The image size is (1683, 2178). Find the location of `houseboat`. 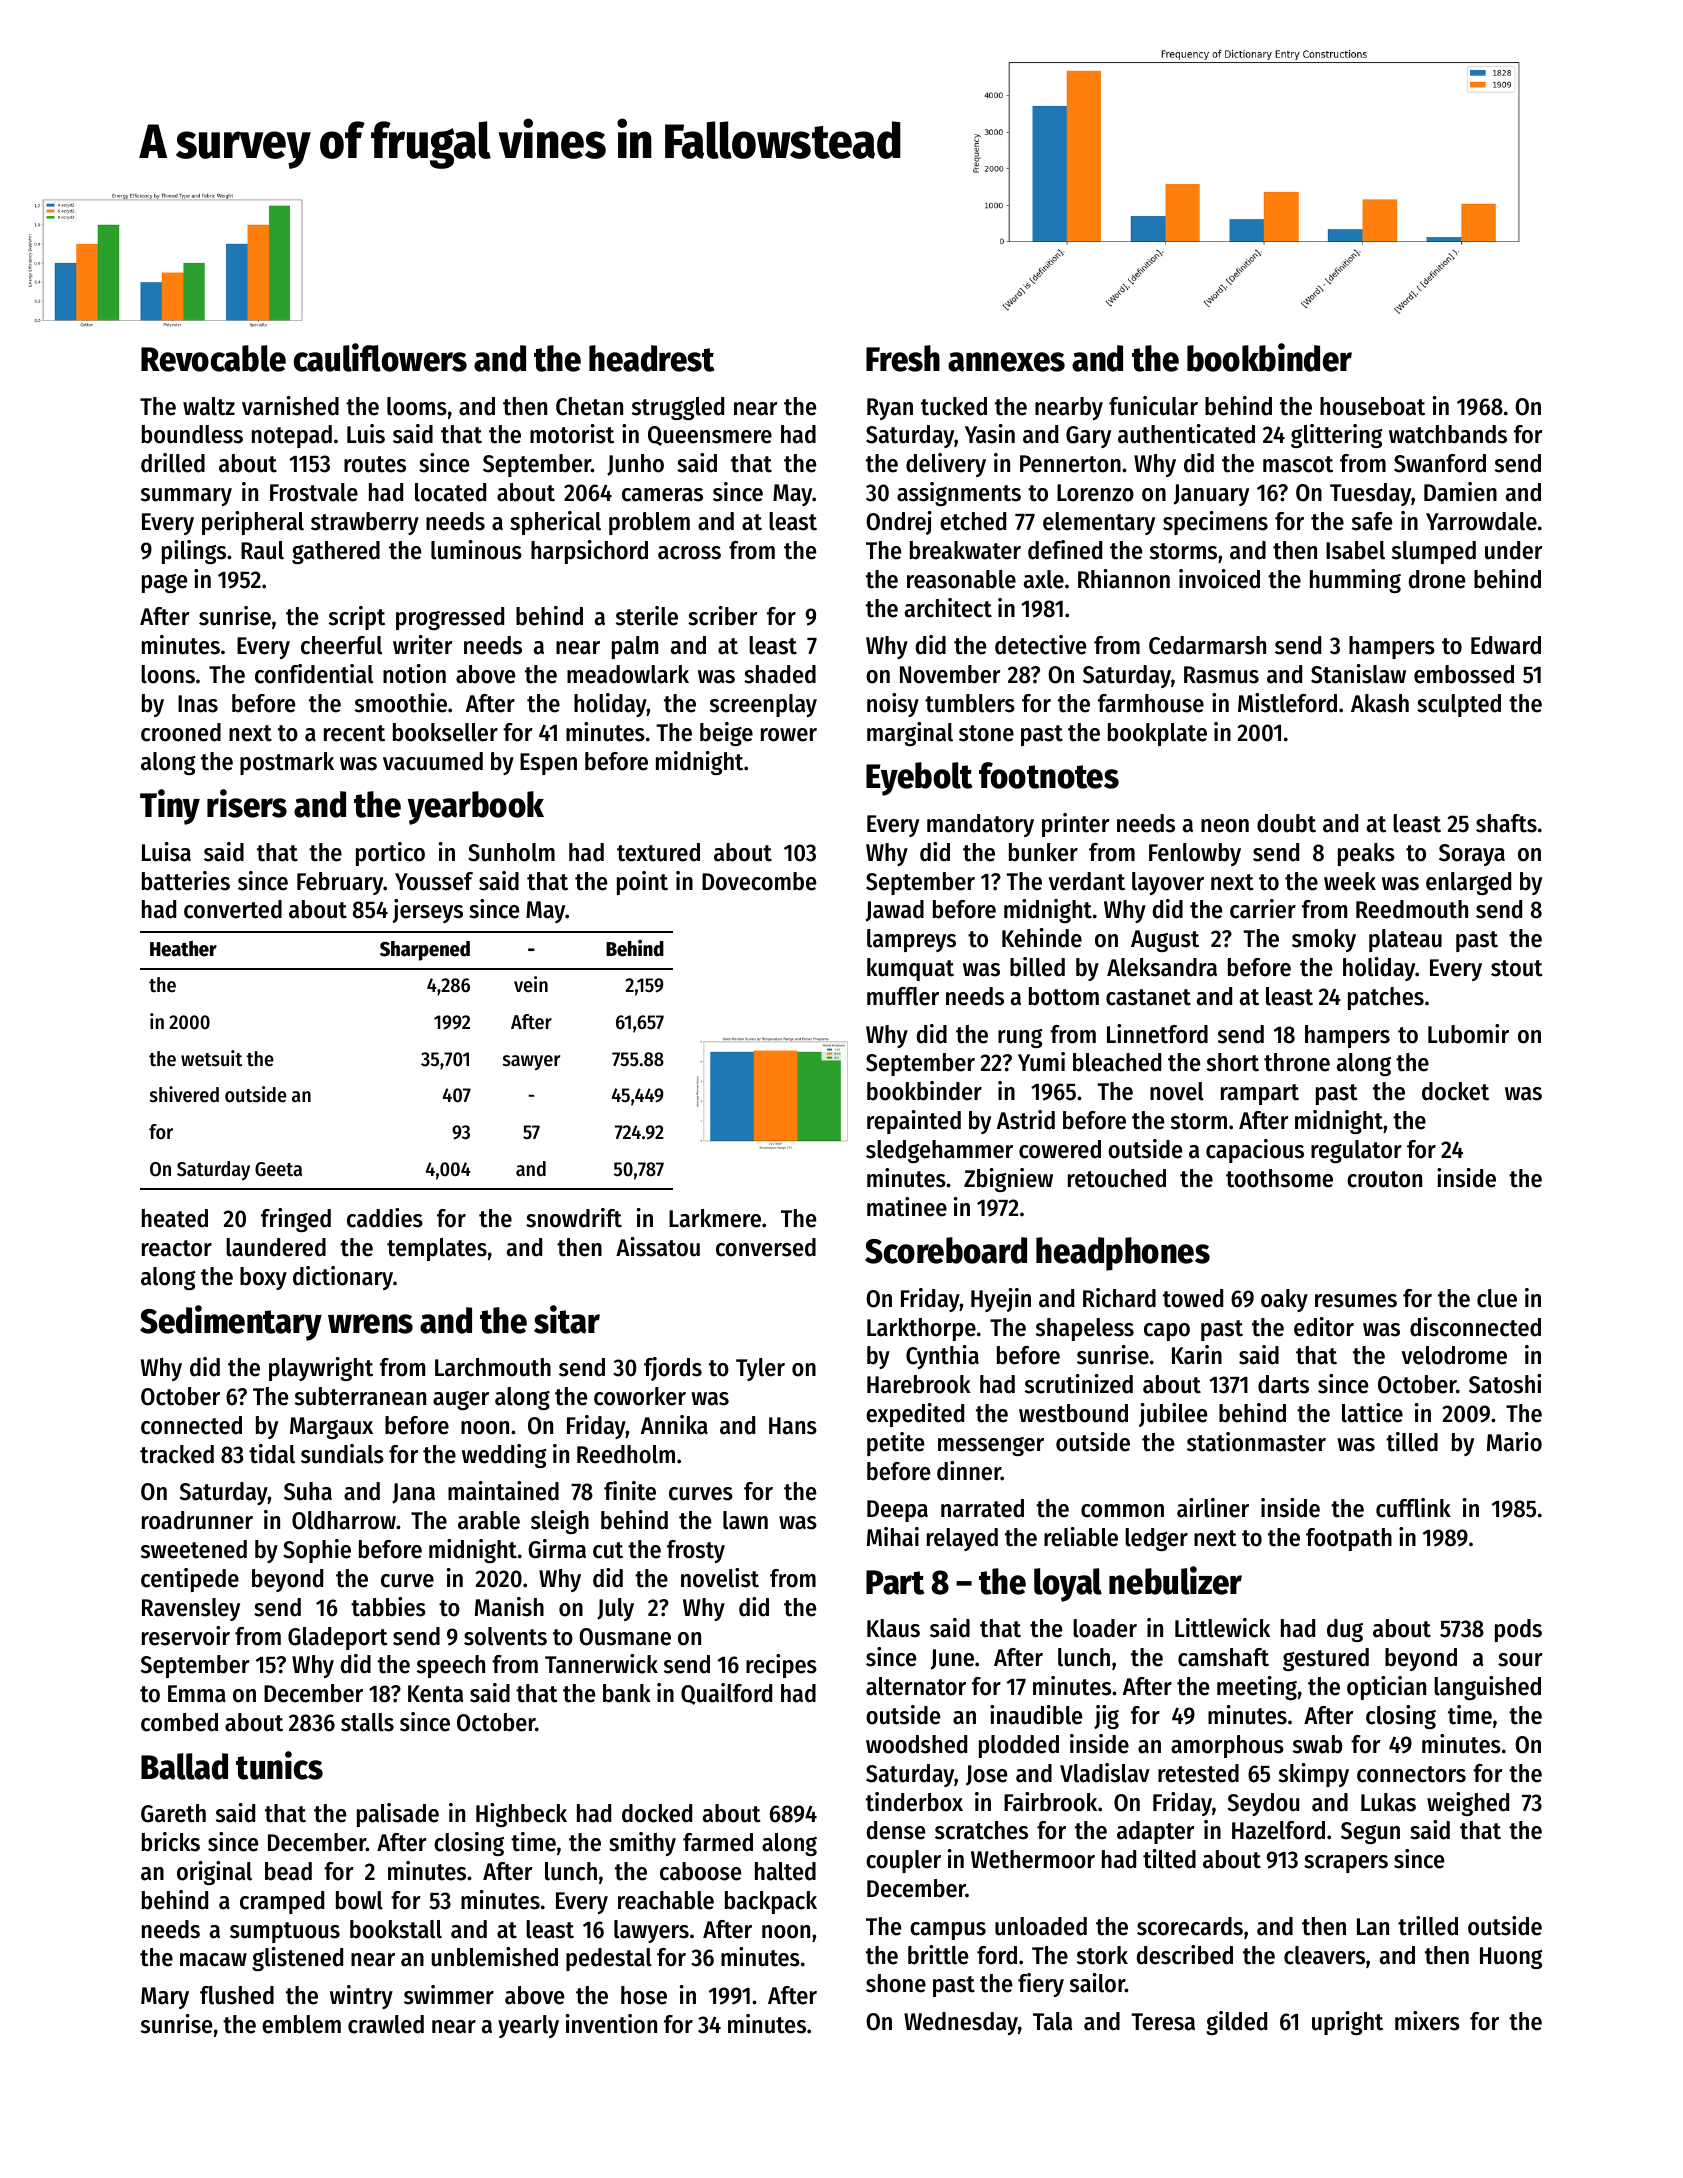

houseboat is located at coordinates (1372, 406).
